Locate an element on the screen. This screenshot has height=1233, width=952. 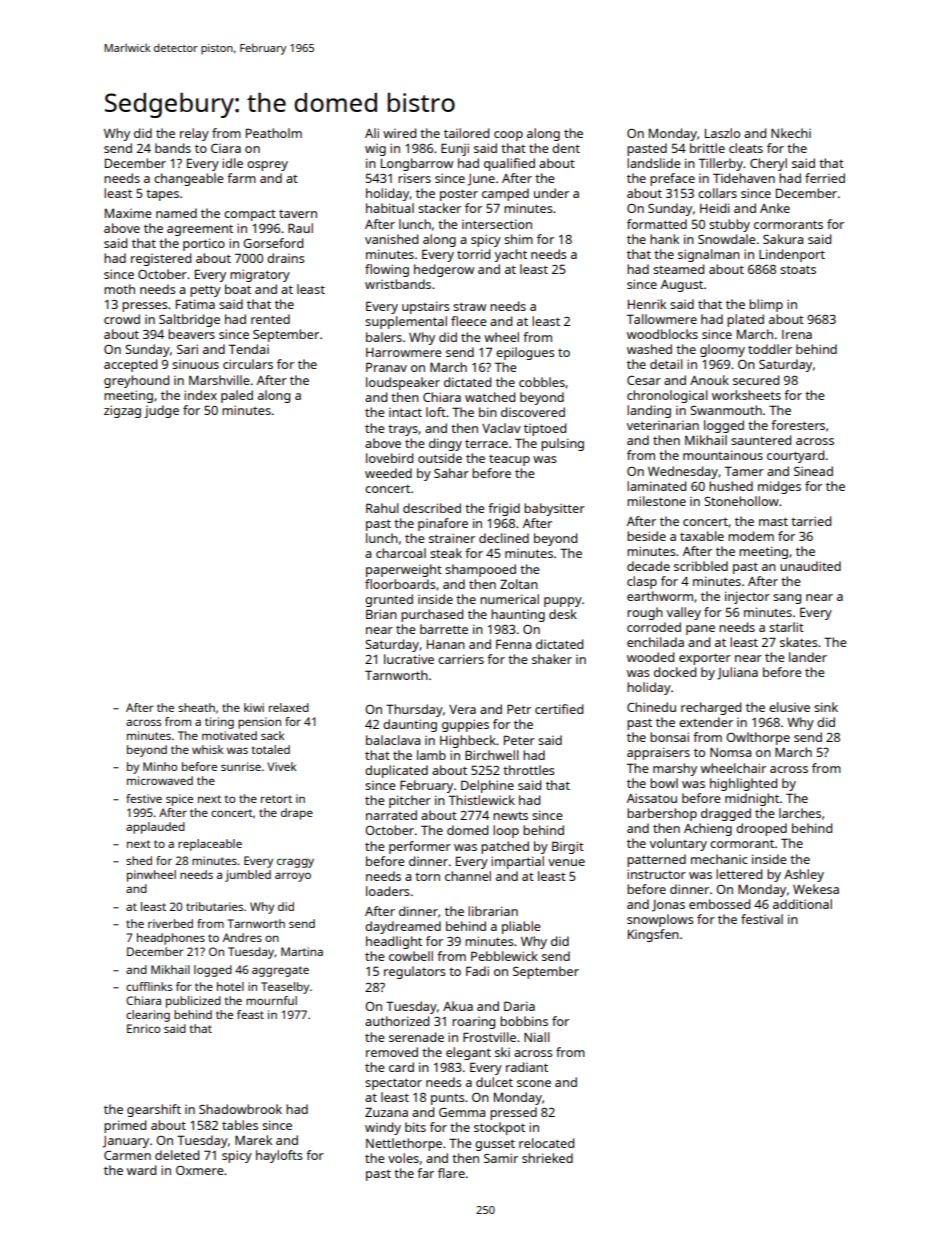
Rahul is located at coordinates (382, 508).
